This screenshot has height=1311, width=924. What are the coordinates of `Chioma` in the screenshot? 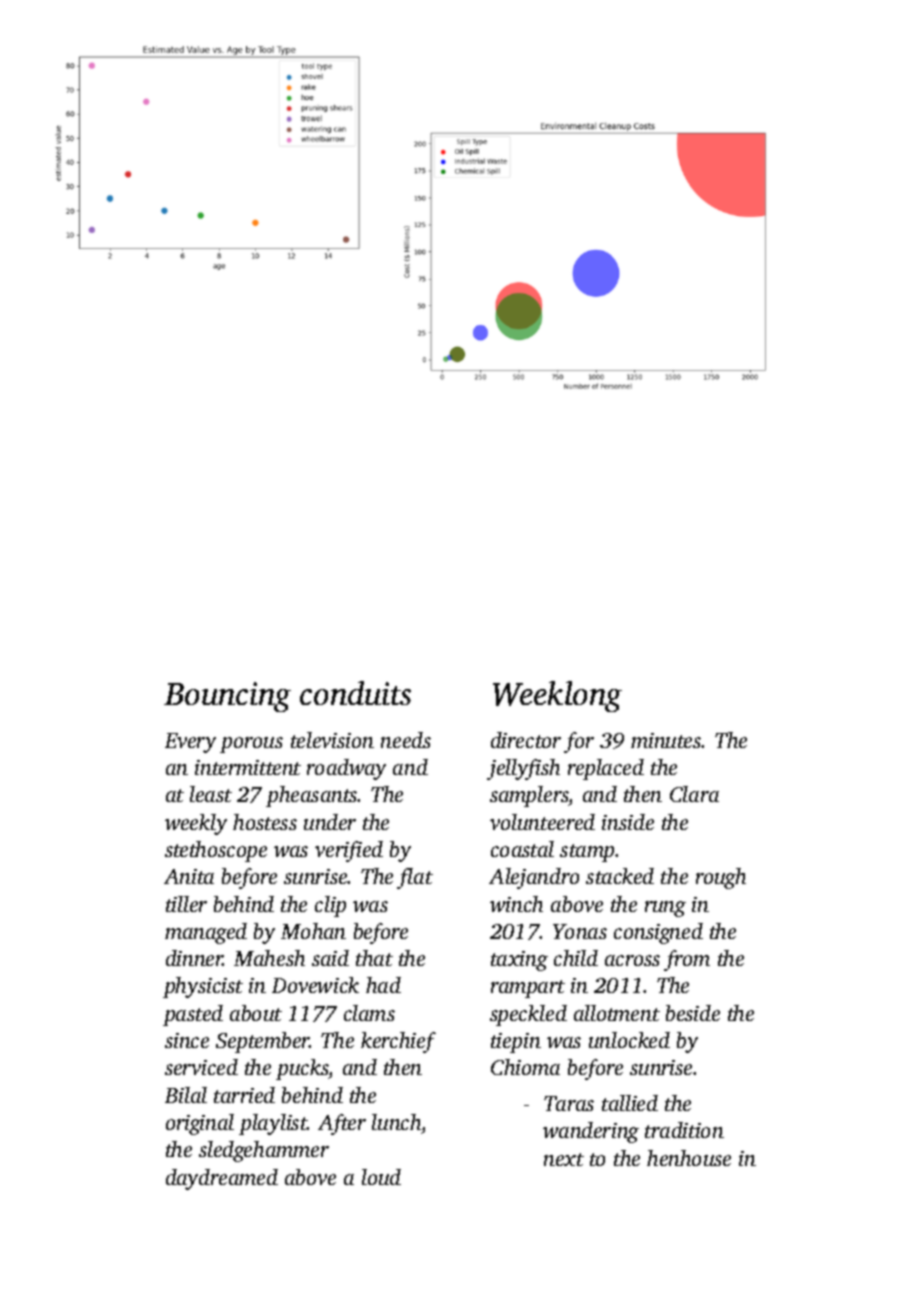 It's located at (525, 1067).
